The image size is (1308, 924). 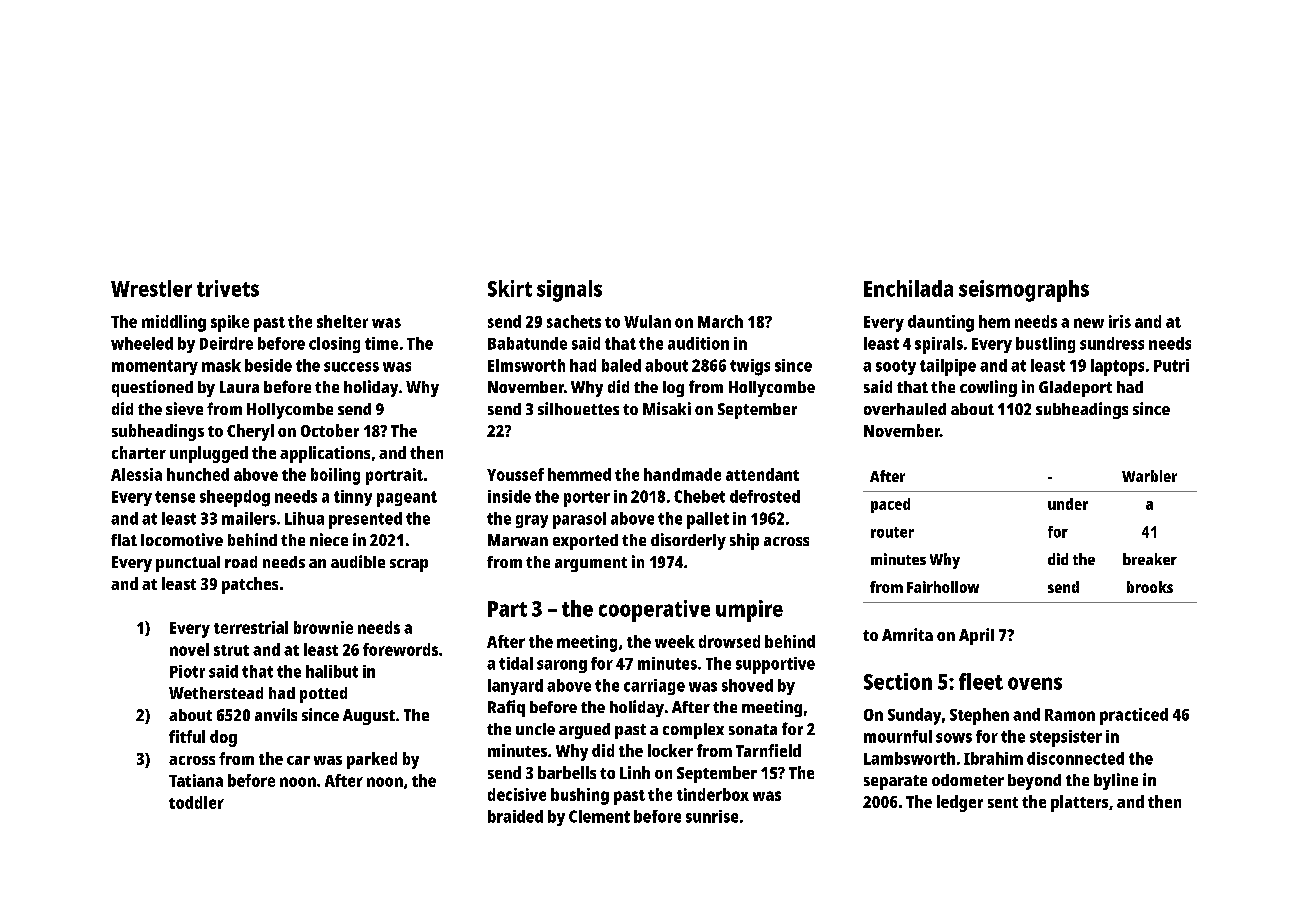 I want to click on novel, so click(x=189, y=649).
